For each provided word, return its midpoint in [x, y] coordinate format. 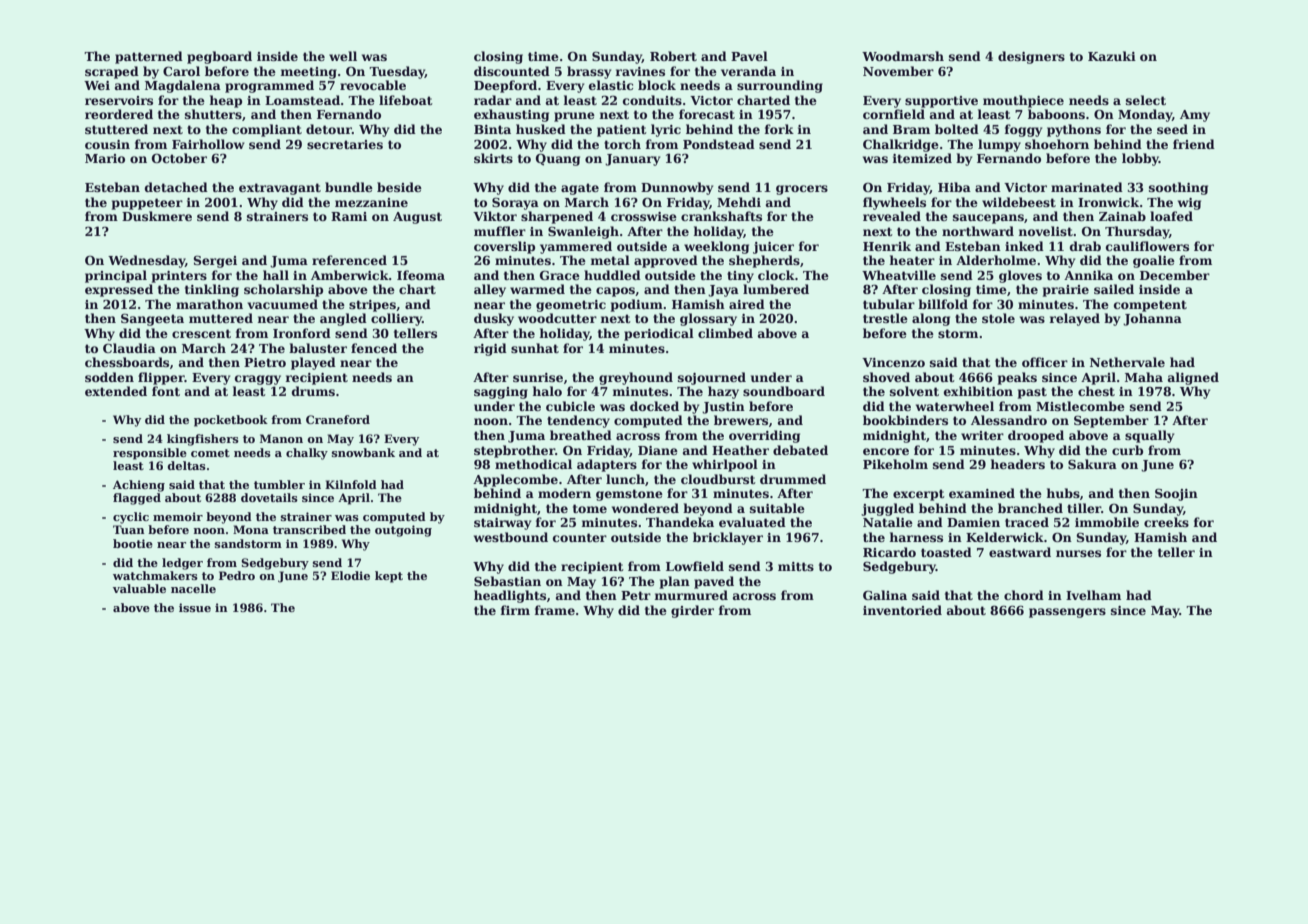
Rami [349, 216]
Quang [558, 159]
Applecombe [515, 480]
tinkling [212, 290]
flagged [137, 499]
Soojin [1176, 494]
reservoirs [119, 100]
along [931, 319]
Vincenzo [893, 362]
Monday [1145, 115]
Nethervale [1127, 362]
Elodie [350, 575]
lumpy [999, 145]
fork [779, 129]
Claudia [129, 348]
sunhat [535, 348]
